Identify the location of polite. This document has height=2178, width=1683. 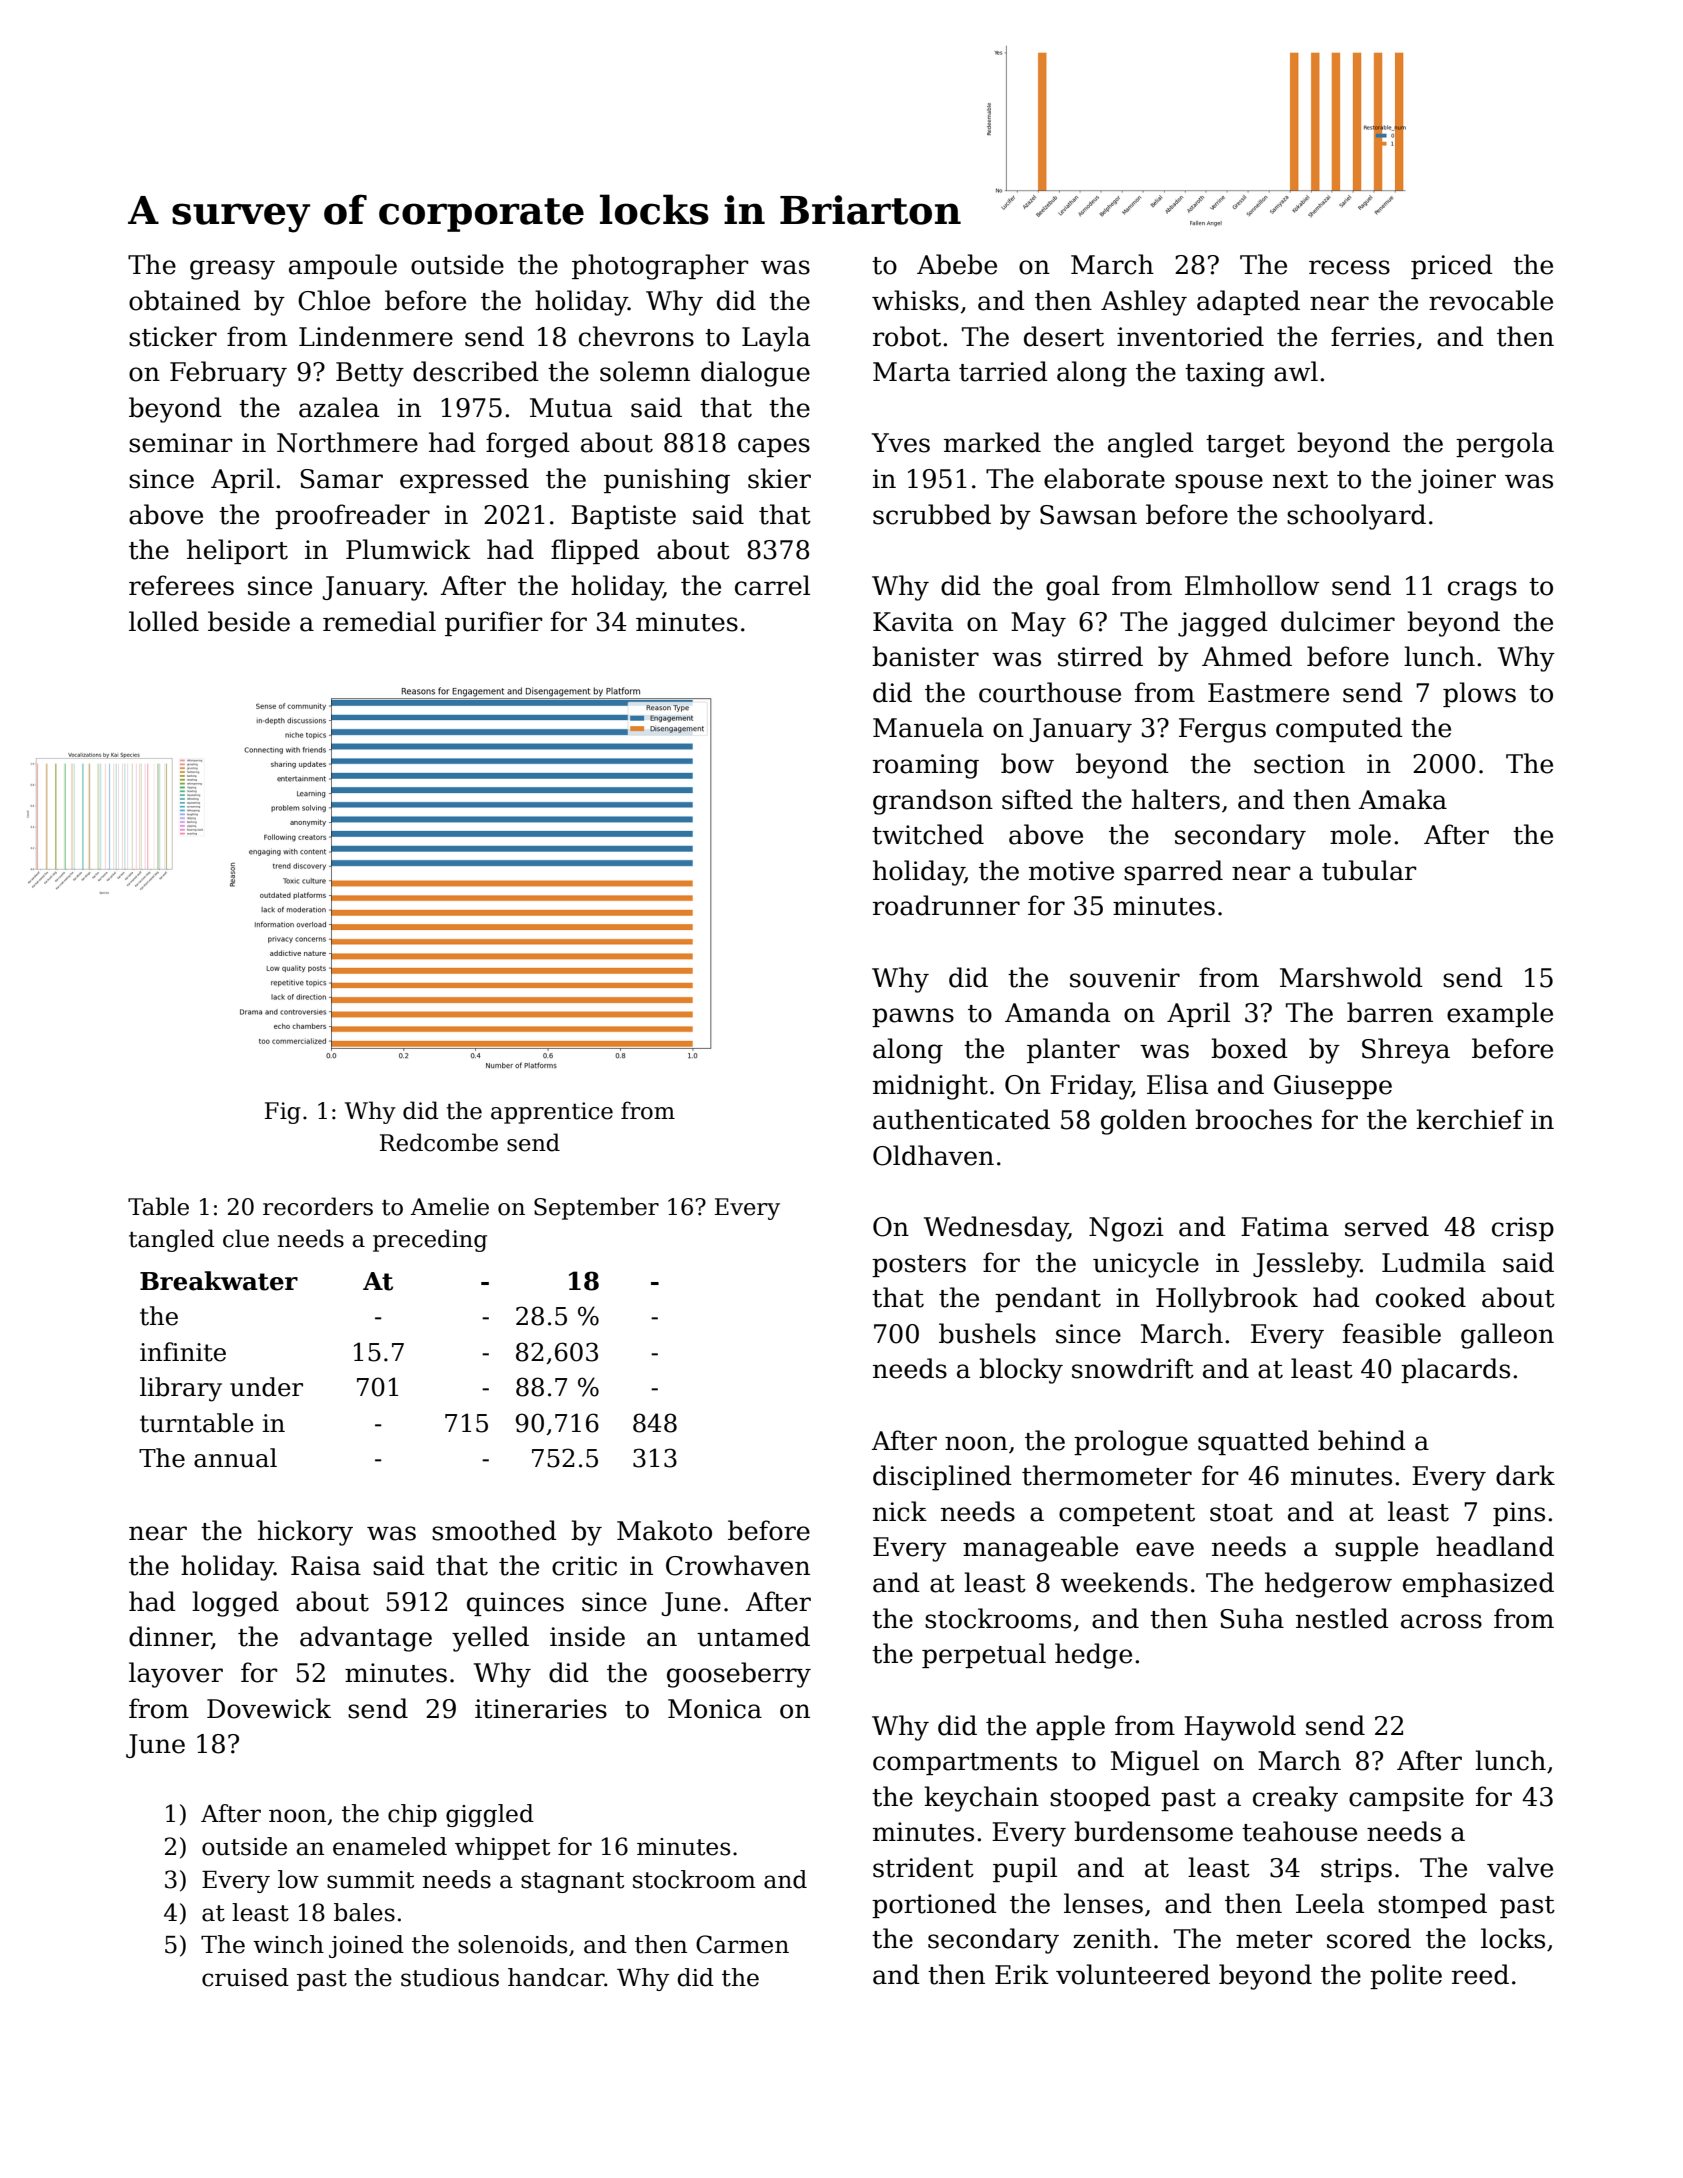
(1406, 1976).
